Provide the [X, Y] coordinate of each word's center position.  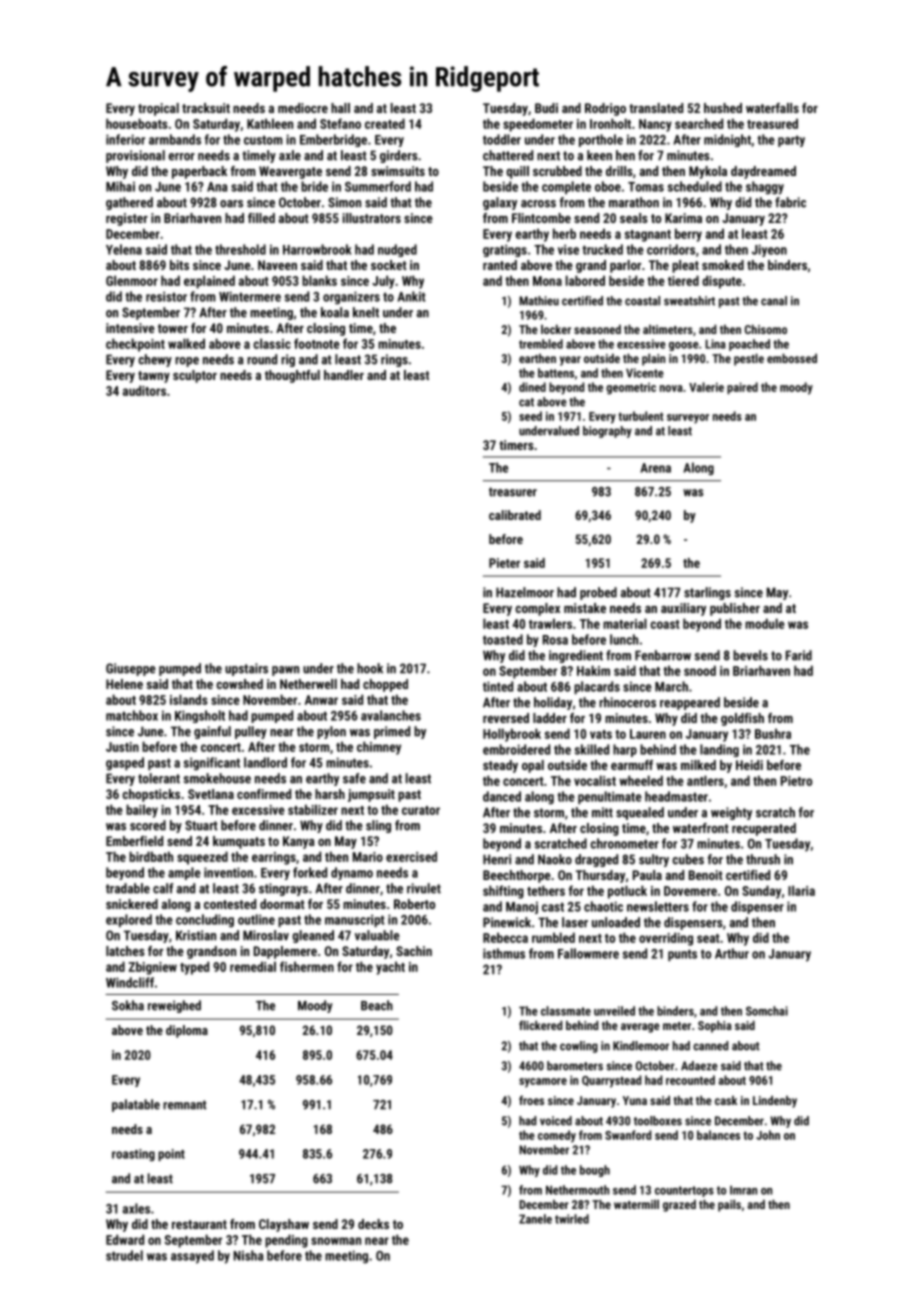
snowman [336, 1241]
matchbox [132, 715]
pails [729, 1205]
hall [340, 108]
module [765, 623]
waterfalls [772, 108]
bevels [750, 655]
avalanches [391, 715]
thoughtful [292, 376]
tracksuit [206, 108]
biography [607, 432]
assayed [192, 1257]
